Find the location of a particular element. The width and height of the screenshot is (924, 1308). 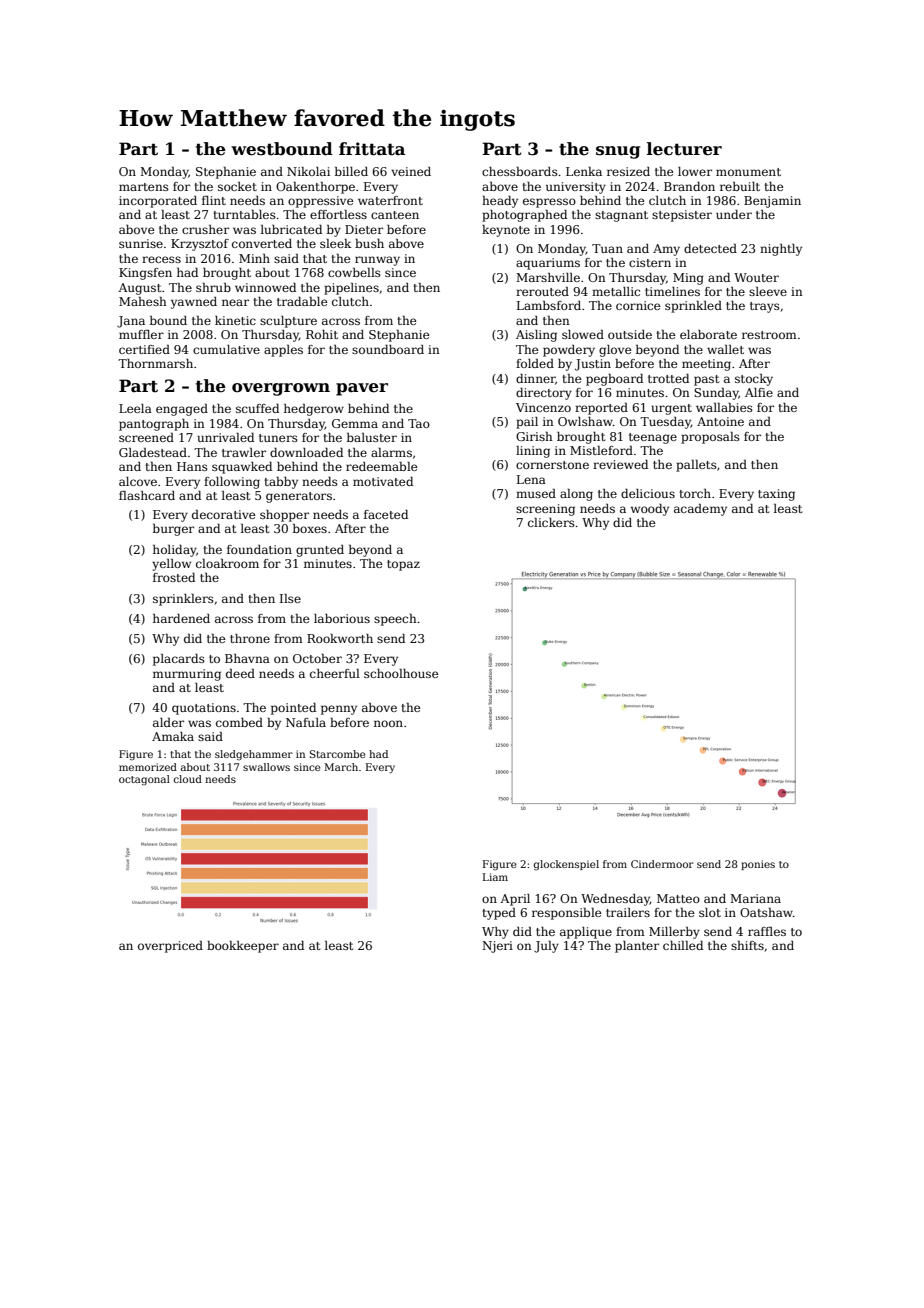

bookkeeper is located at coordinates (243, 947).
